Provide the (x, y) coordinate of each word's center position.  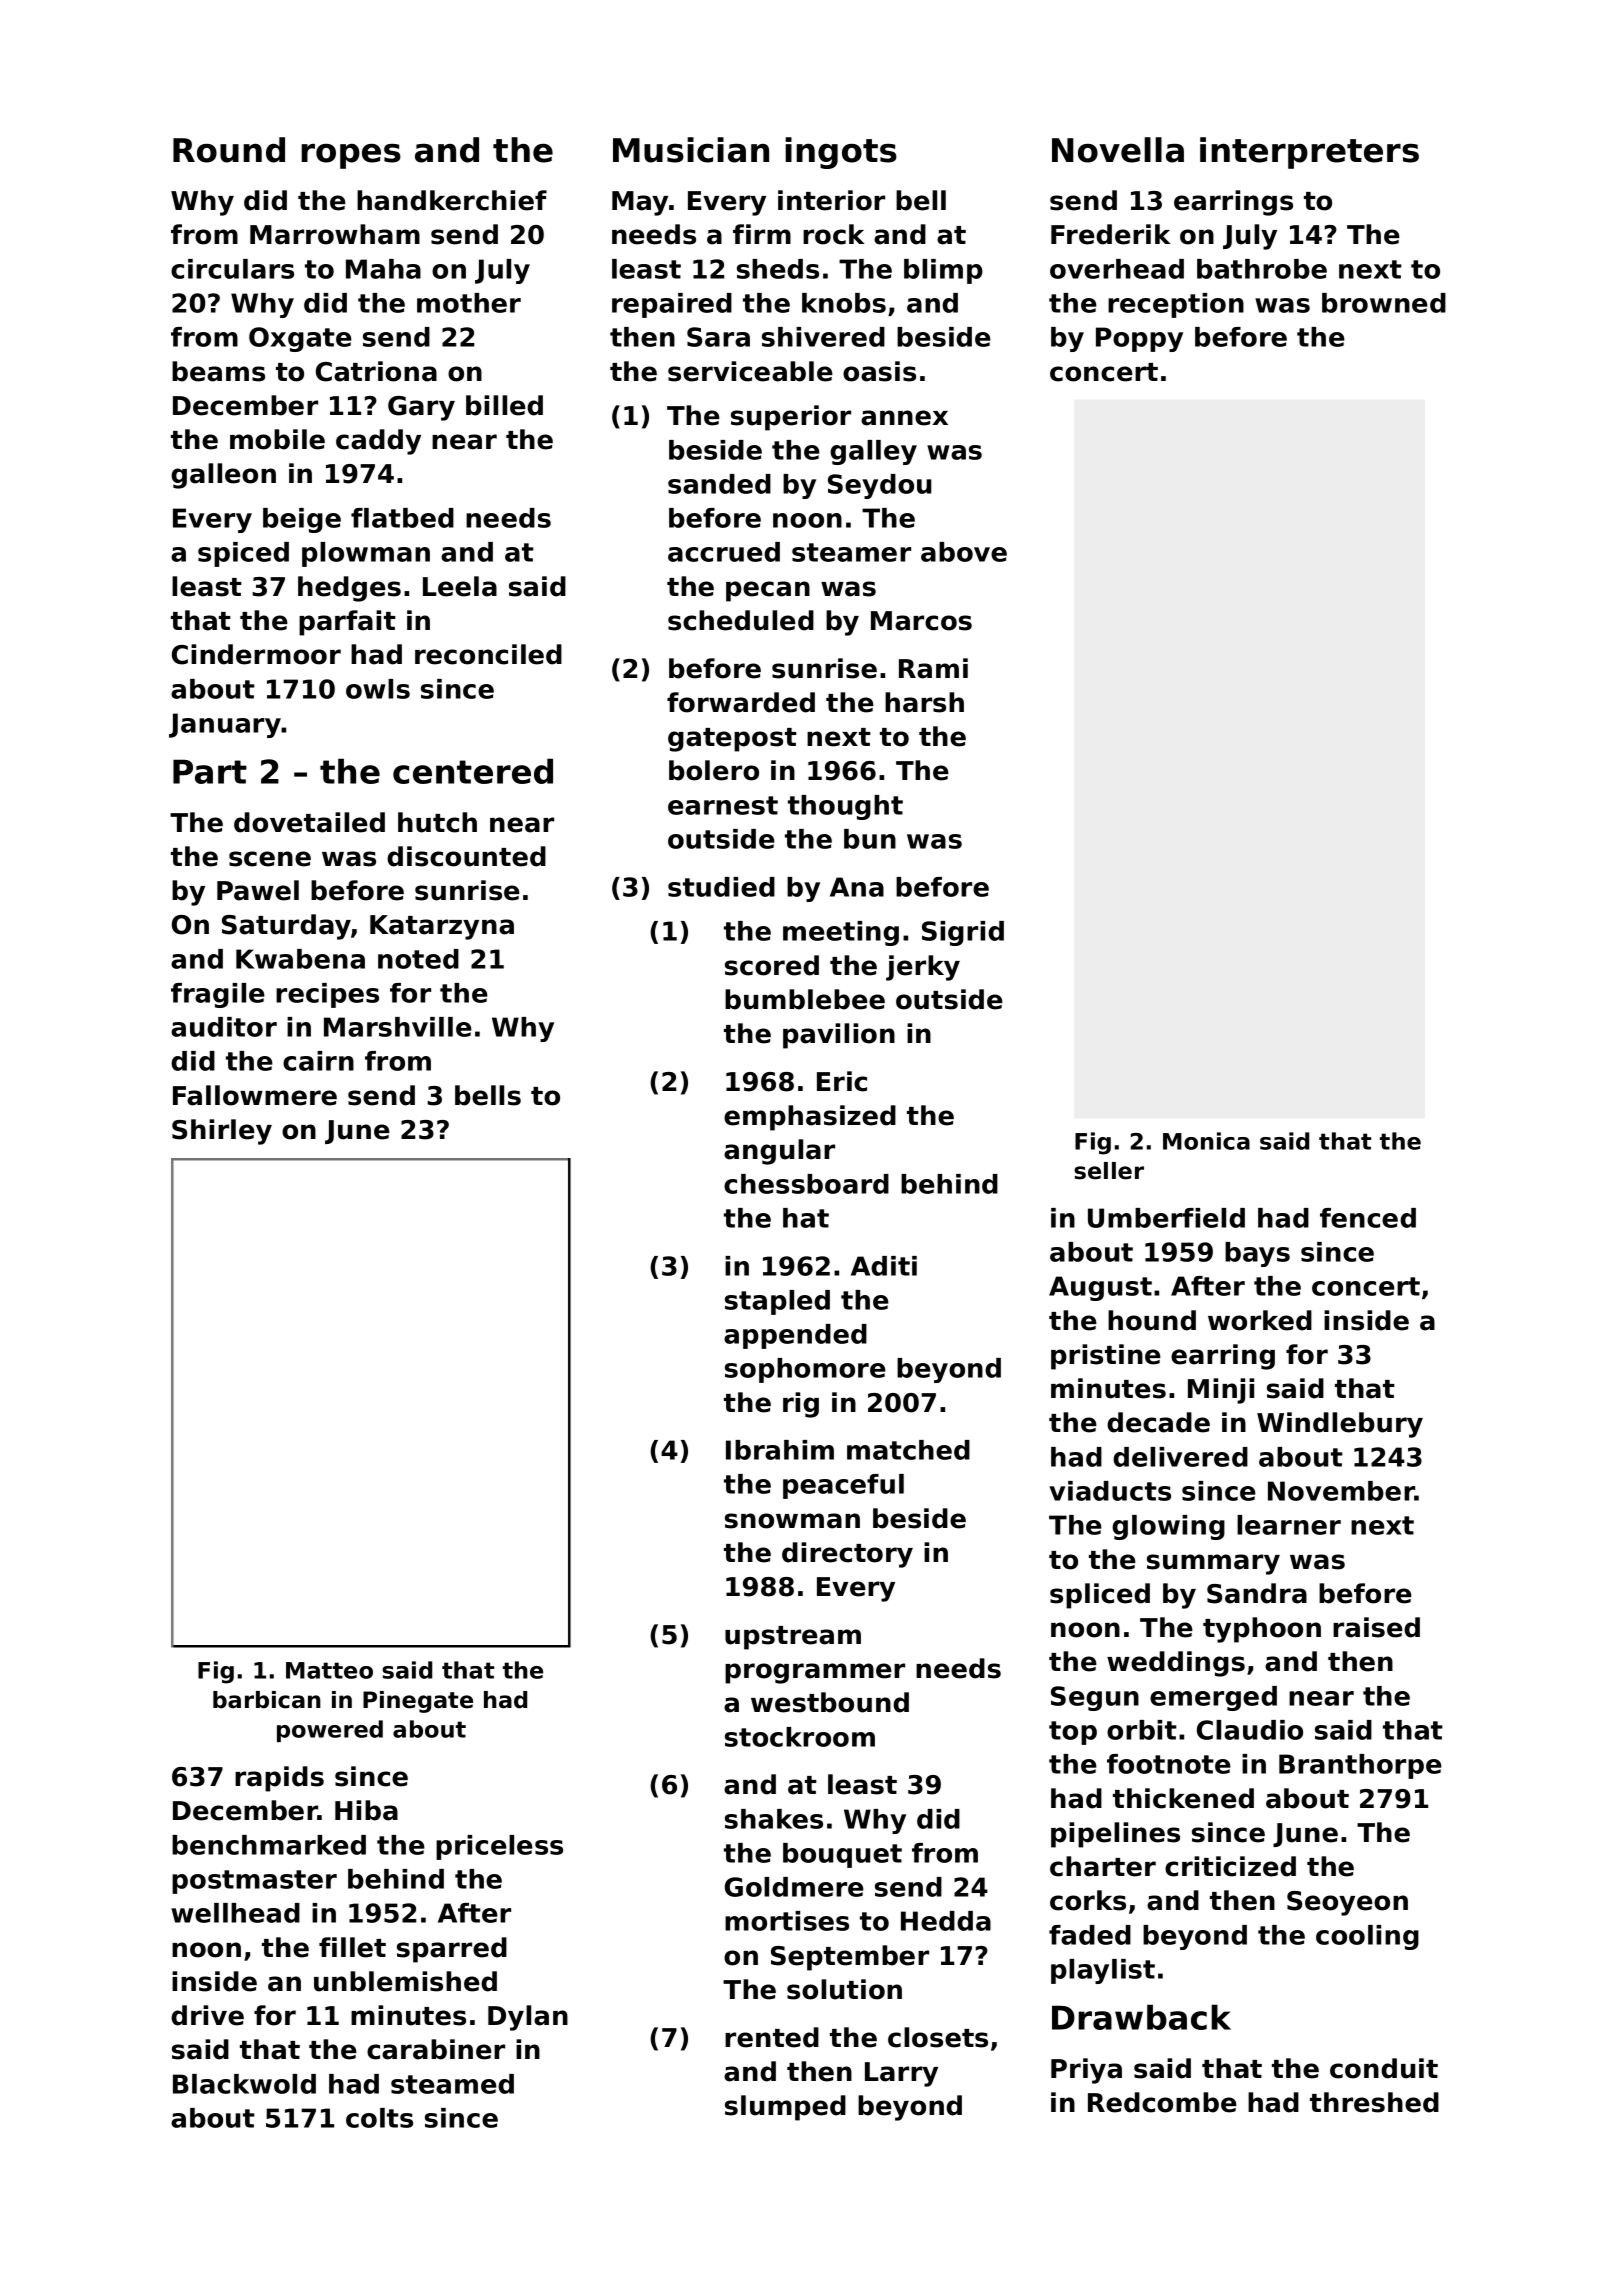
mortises (787, 1921)
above (964, 552)
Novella (1118, 150)
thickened (1183, 1798)
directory (847, 1555)
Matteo (329, 1670)
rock (833, 234)
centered (473, 771)
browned (1384, 303)
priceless (499, 1847)
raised (1376, 1627)
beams (218, 371)
